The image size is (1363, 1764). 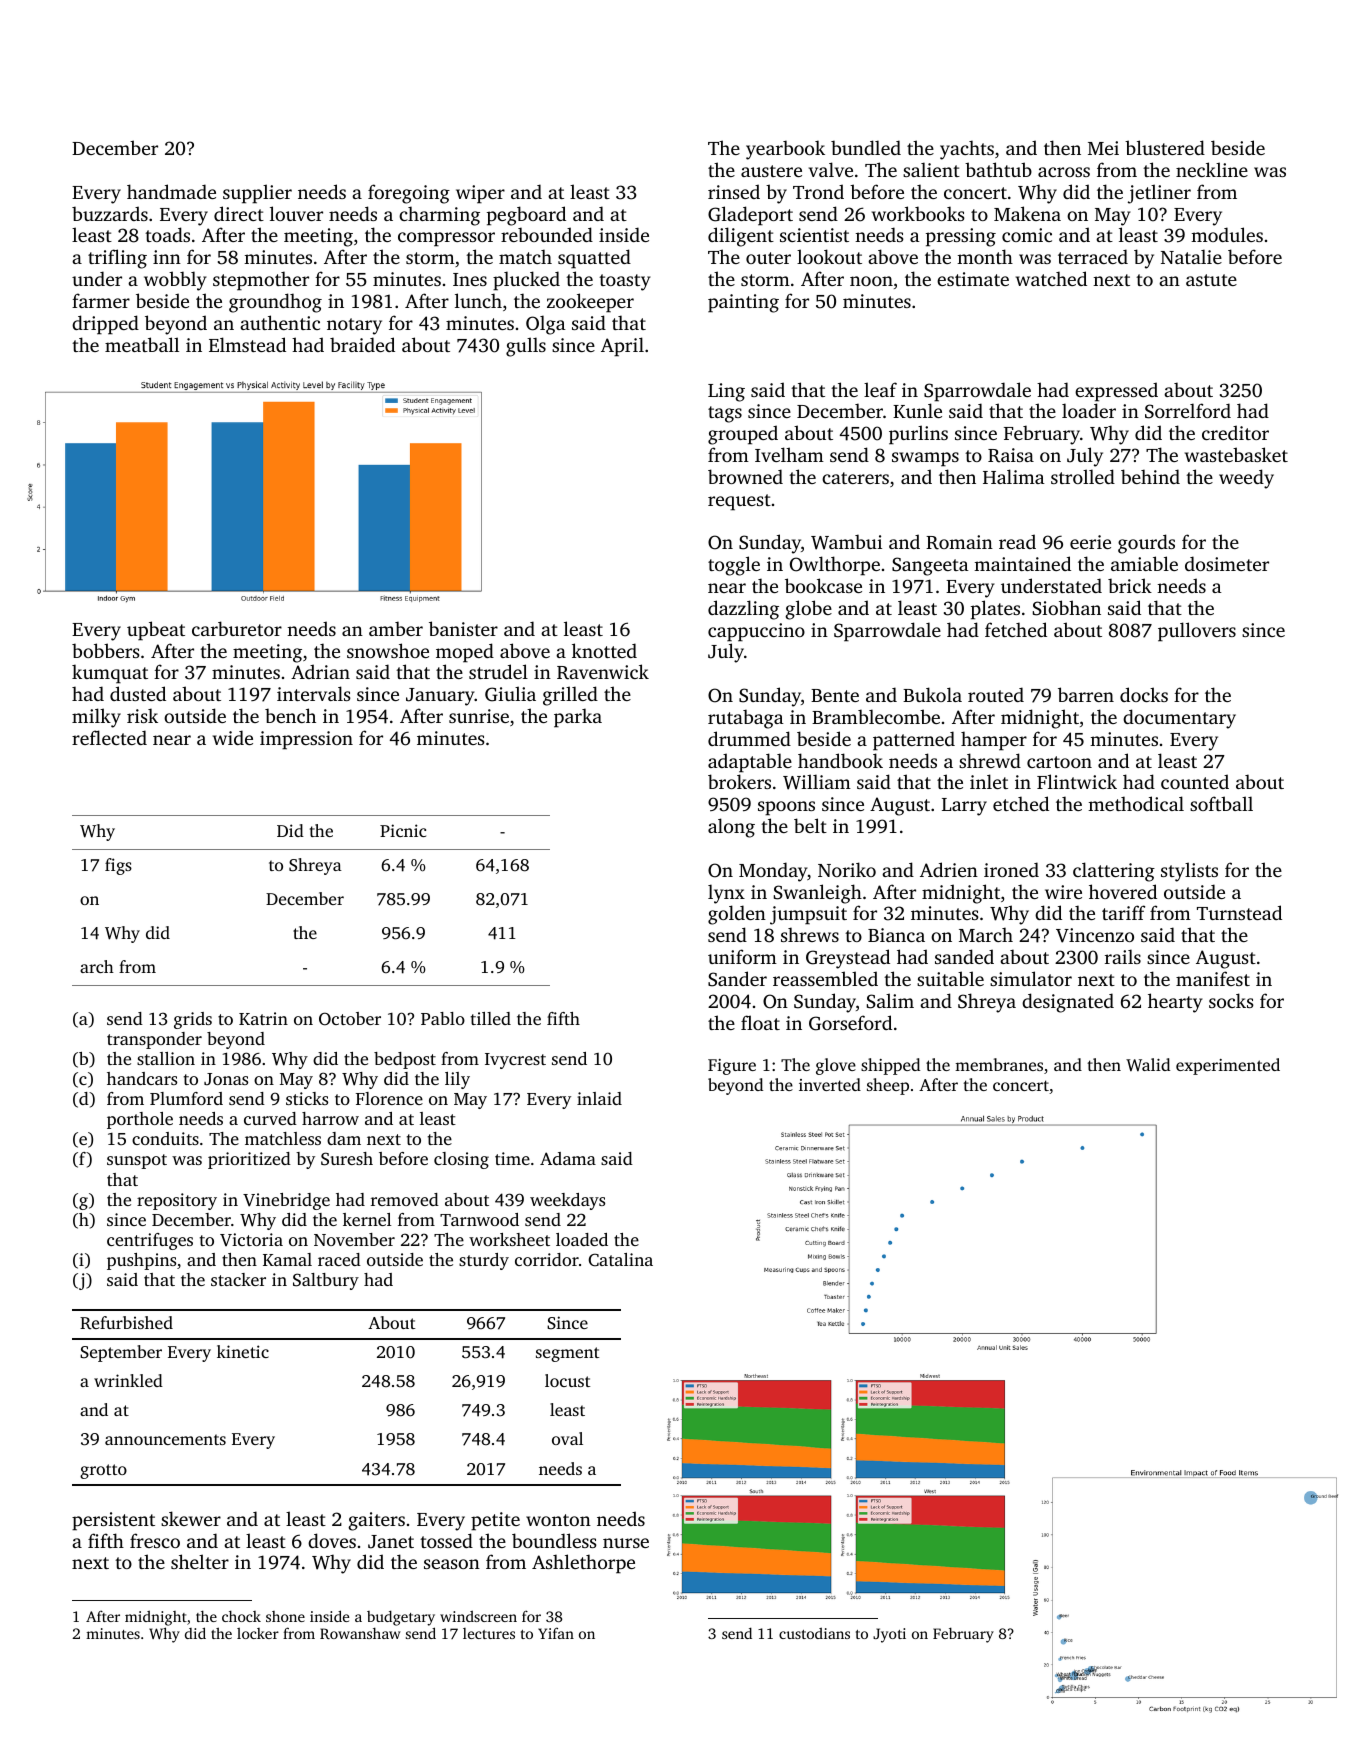 What do you see at coordinates (620, 1260) in the screenshot?
I see `Catalina` at bounding box center [620, 1260].
